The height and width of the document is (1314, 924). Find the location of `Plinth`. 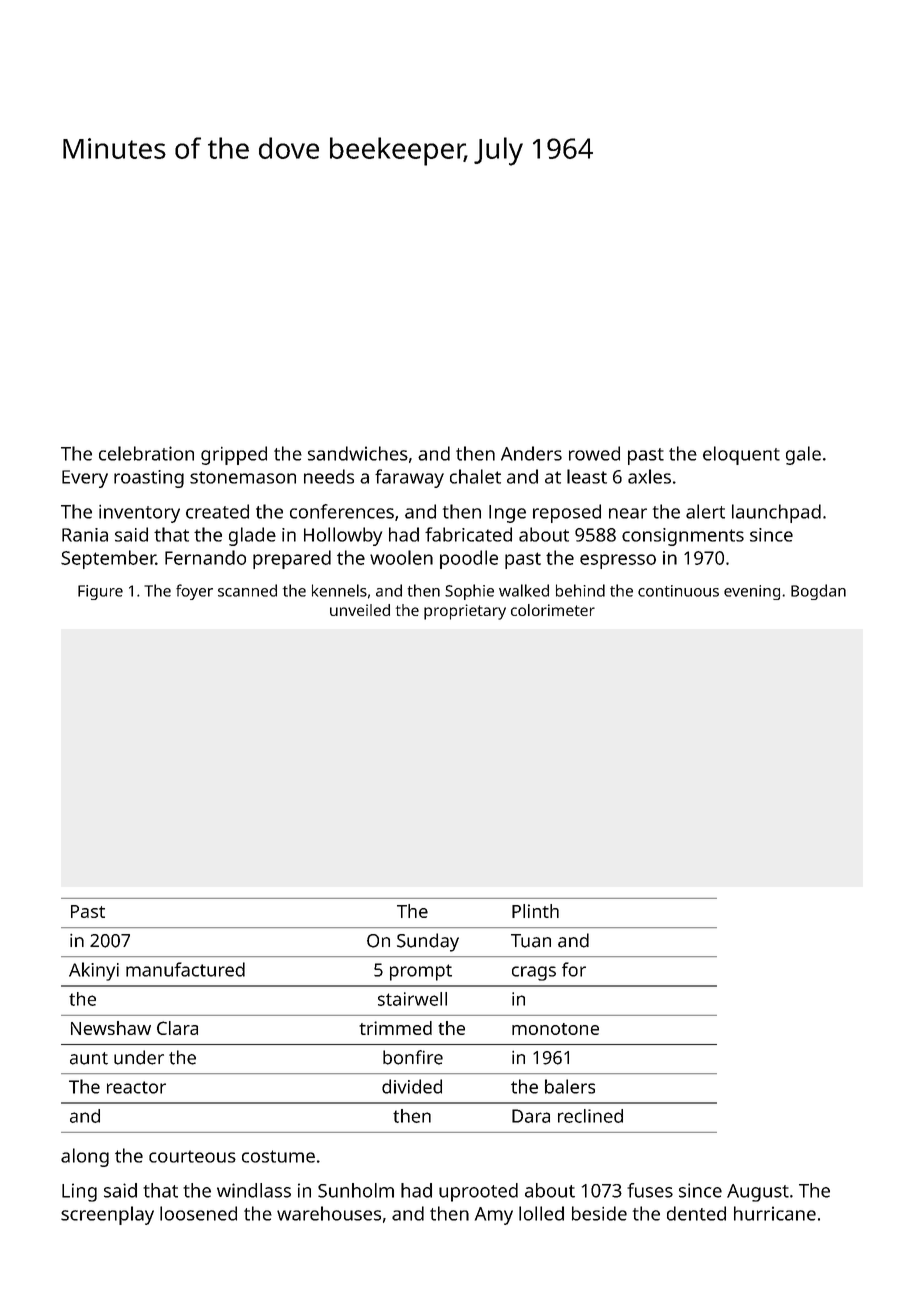

Plinth is located at coordinates (535, 911).
